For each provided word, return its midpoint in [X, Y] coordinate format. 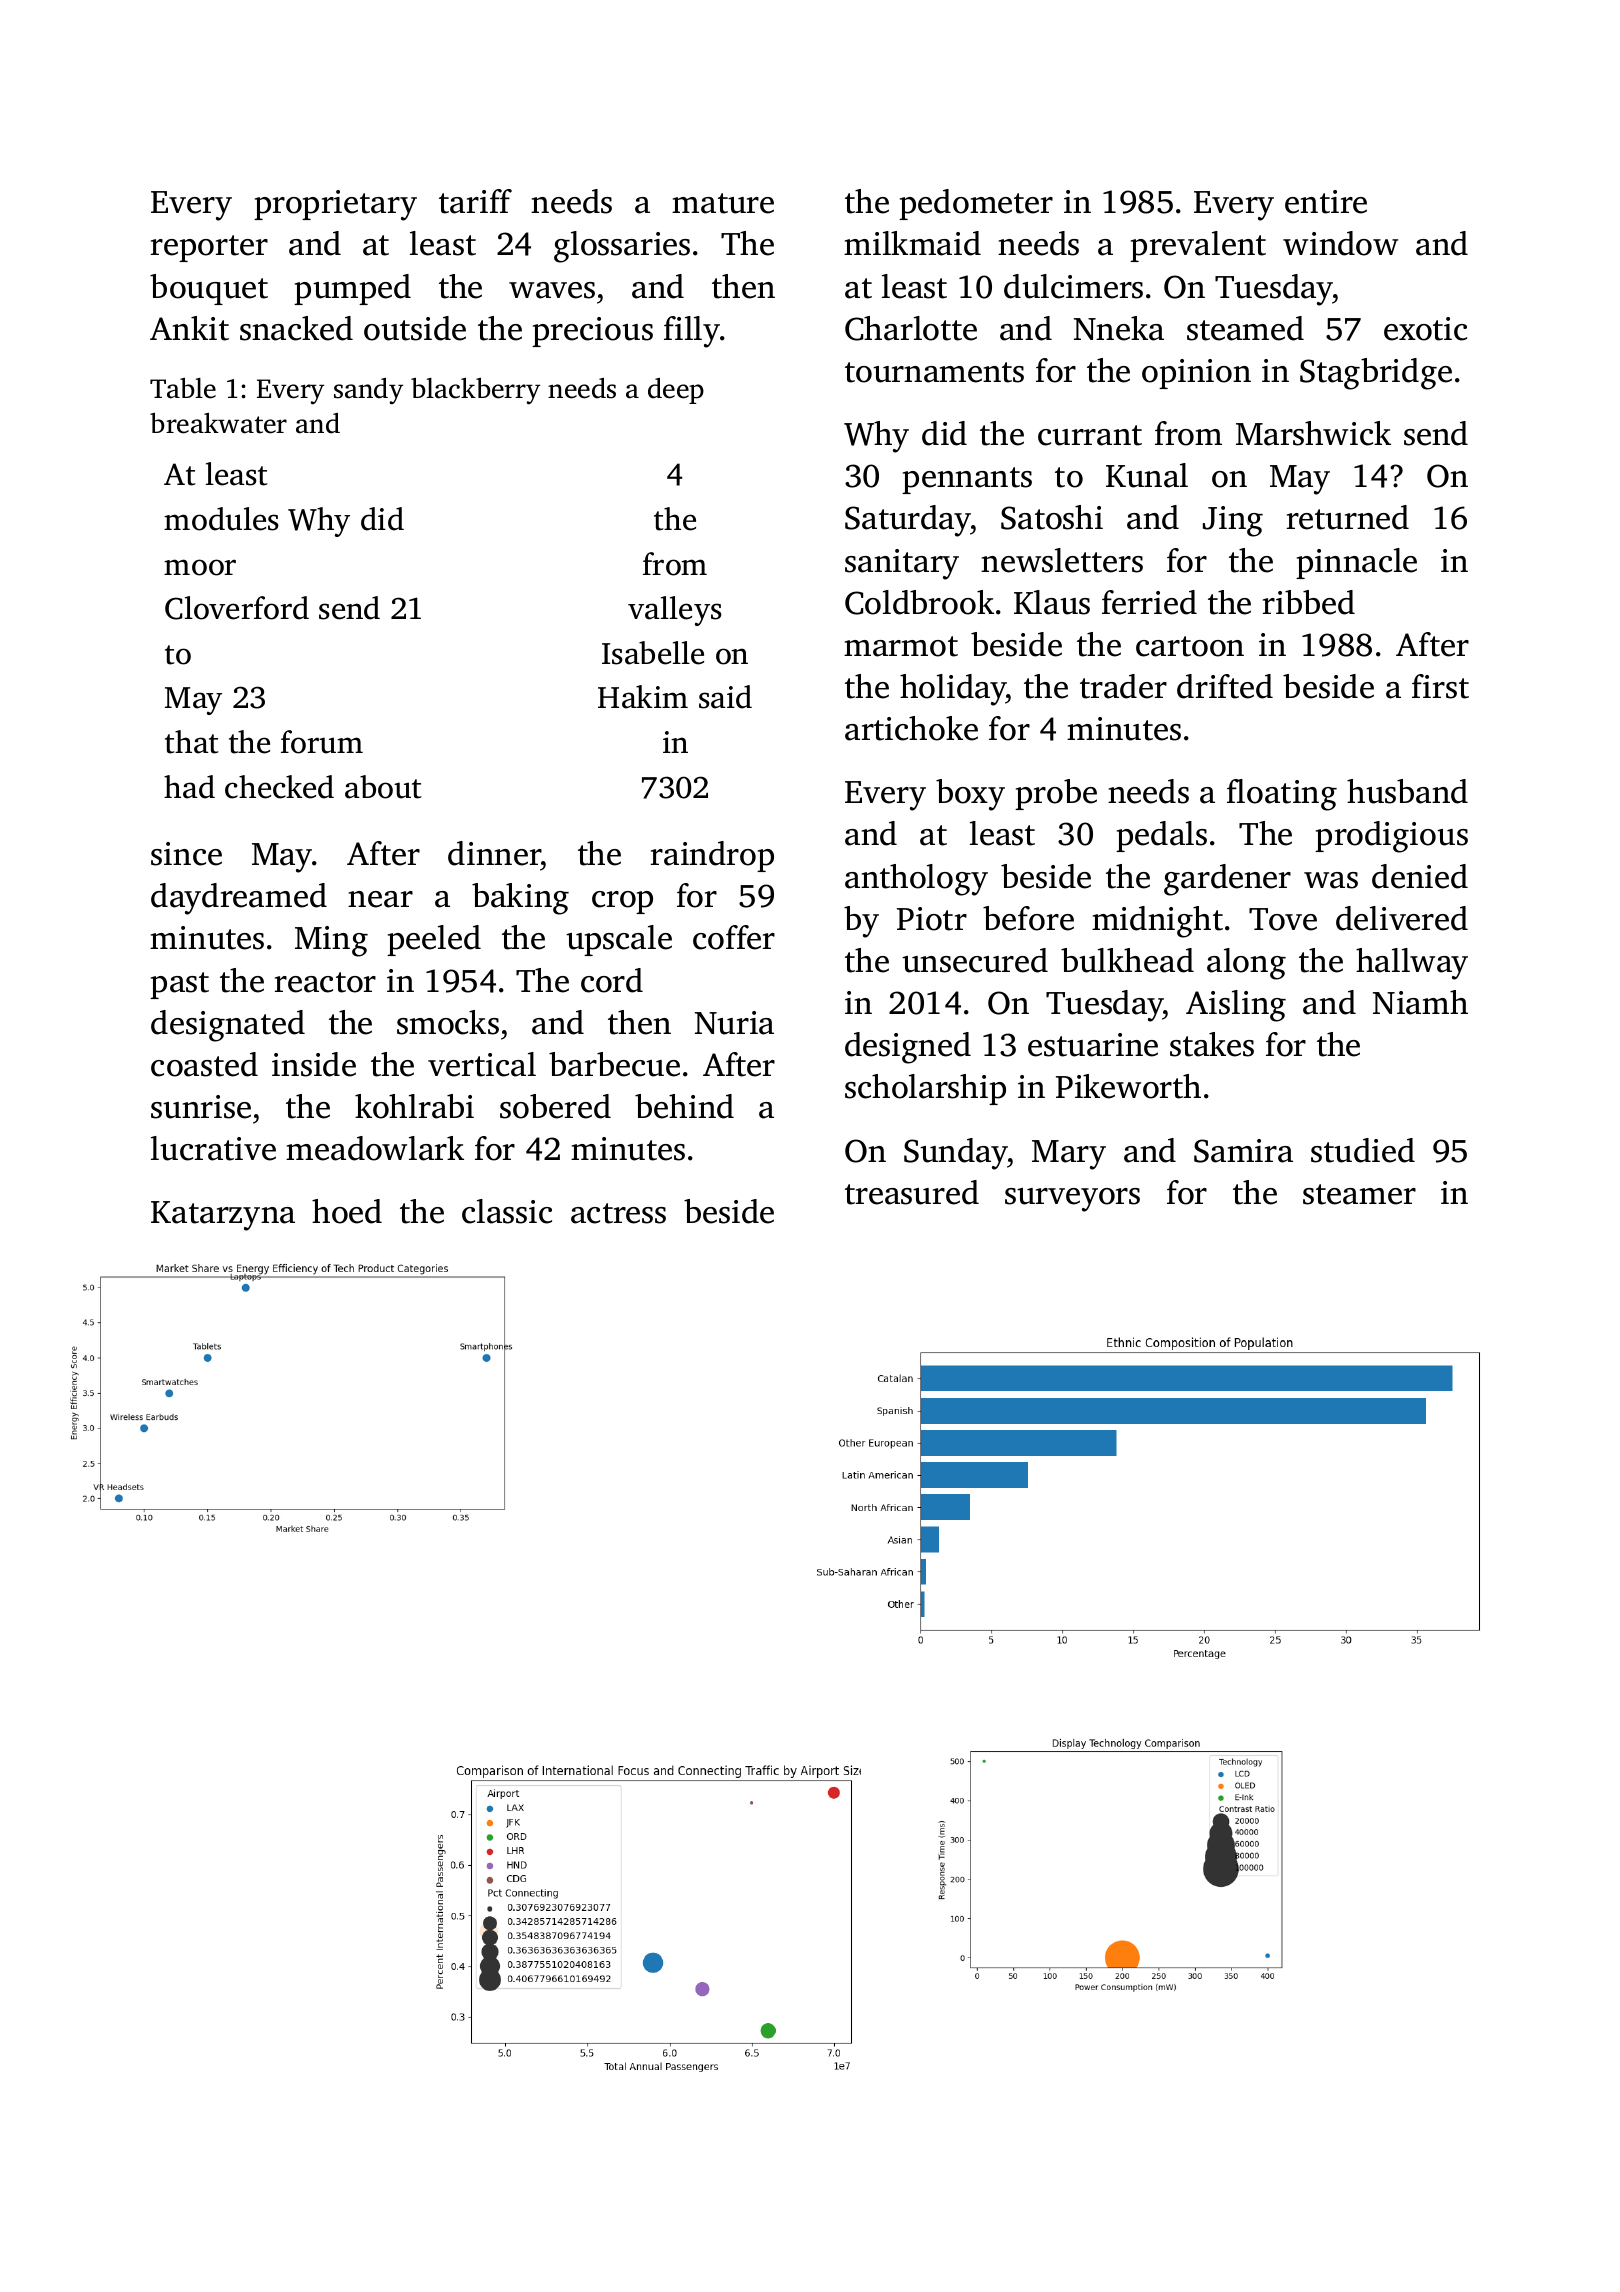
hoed [347, 1211]
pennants [967, 480]
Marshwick [1313, 433]
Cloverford [237, 608]
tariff [475, 201]
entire [1326, 202]
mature [723, 203]
